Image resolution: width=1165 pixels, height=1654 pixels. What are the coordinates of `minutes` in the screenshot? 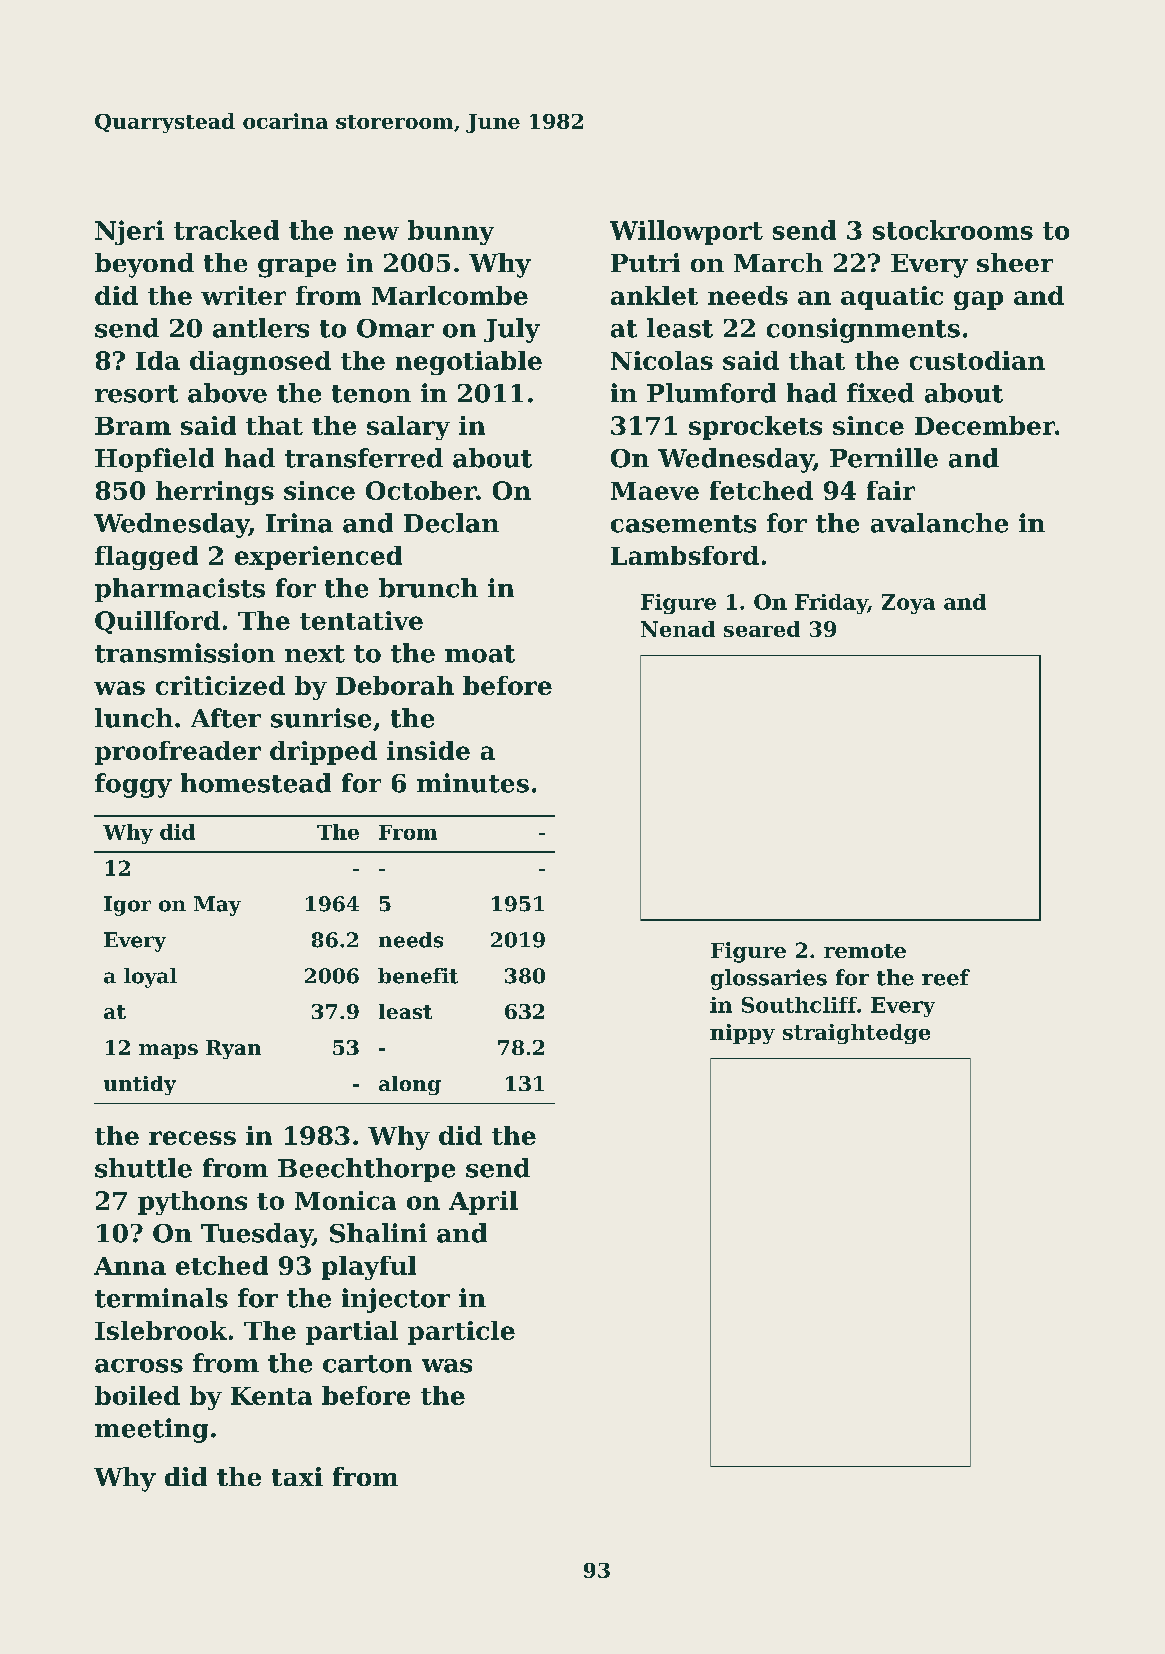 It's located at (473, 783).
